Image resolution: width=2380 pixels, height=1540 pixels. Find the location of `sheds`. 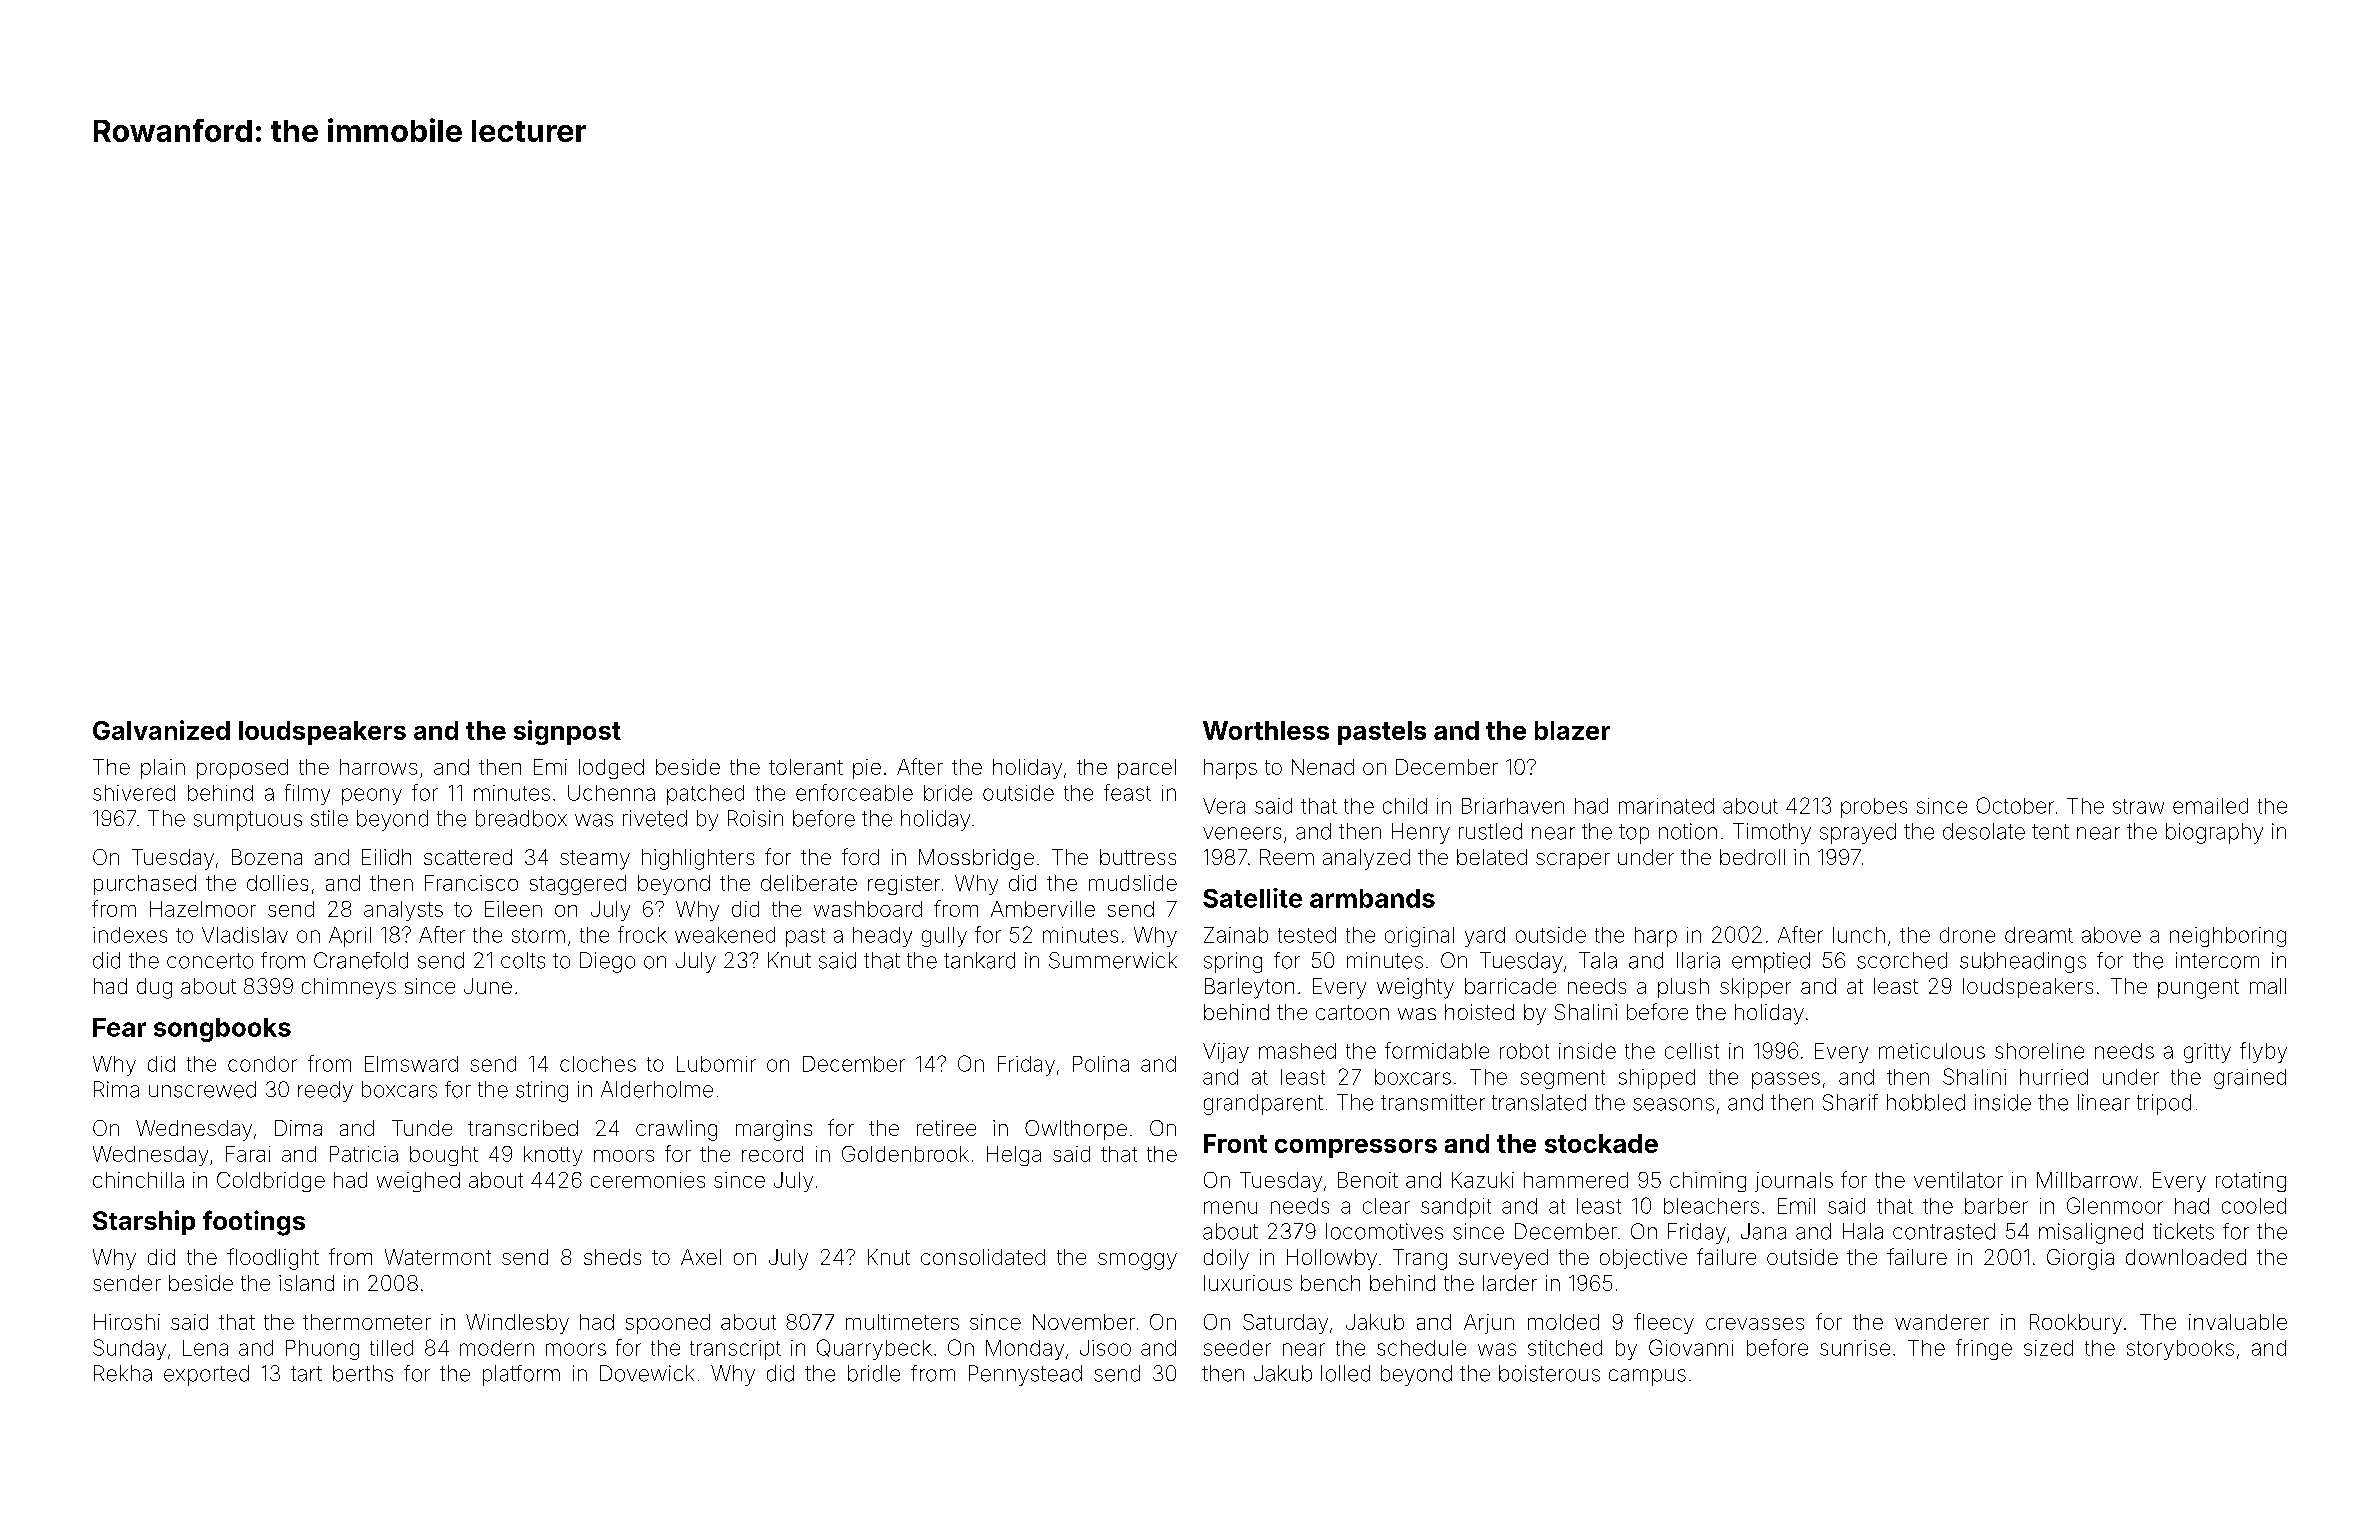

sheds is located at coordinates (612, 1257).
